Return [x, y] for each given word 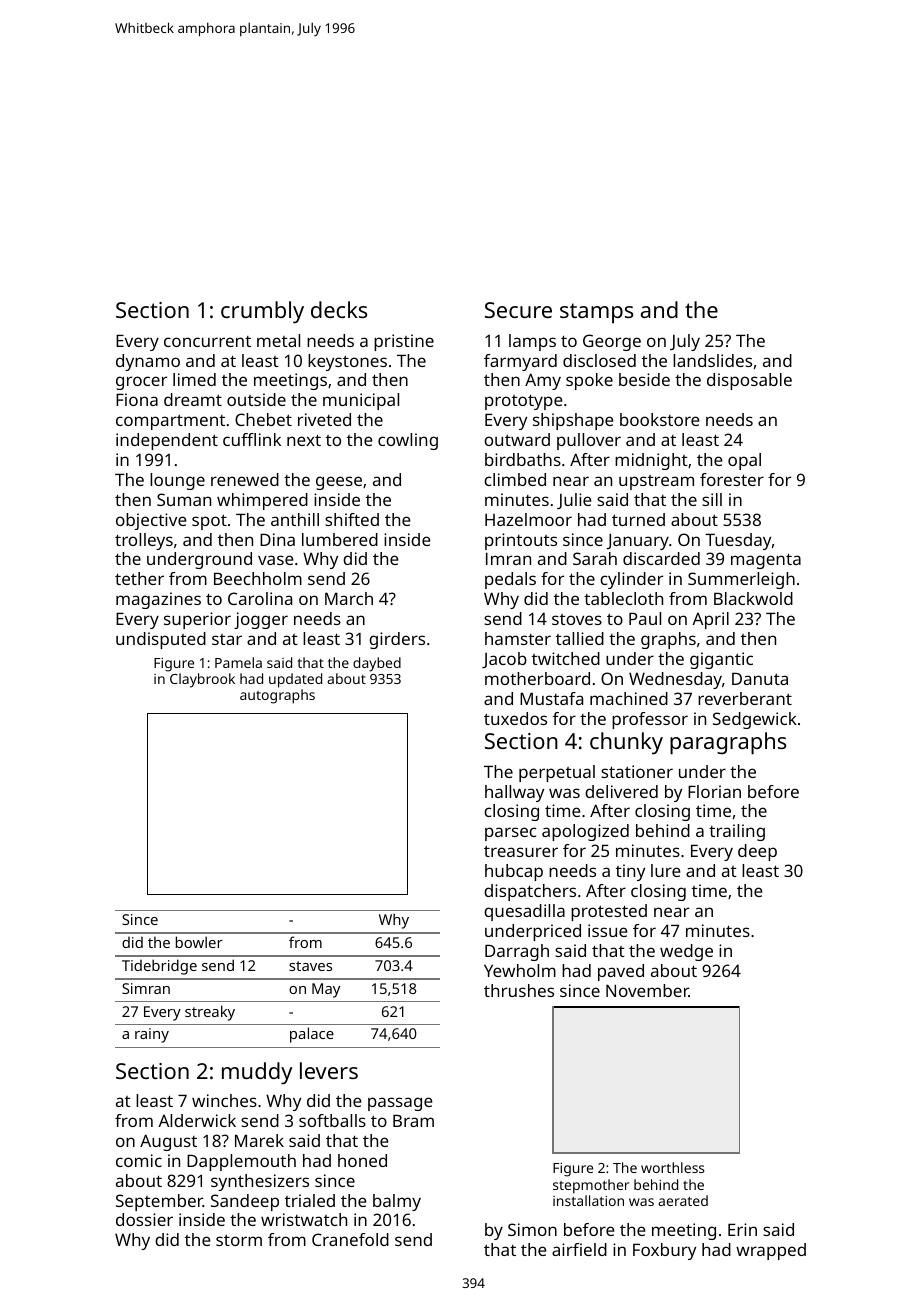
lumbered [340, 539]
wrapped [771, 1251]
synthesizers [260, 1182]
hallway [514, 793]
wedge [686, 952]
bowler [199, 942]
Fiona [137, 399]
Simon [532, 1229]
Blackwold [753, 598]
